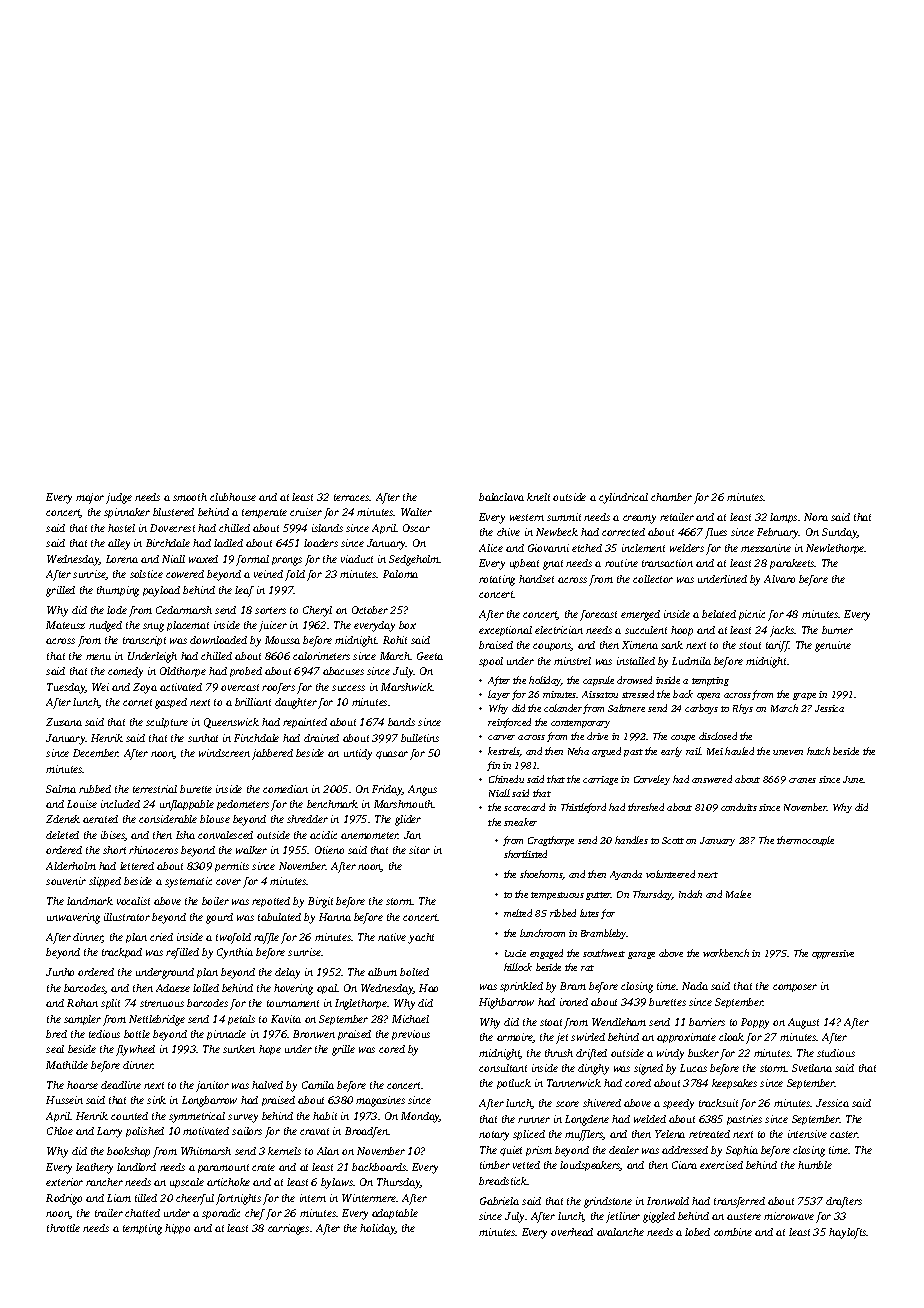  Describe the element at coordinates (129, 1116) in the page. I see `counted` at that location.
